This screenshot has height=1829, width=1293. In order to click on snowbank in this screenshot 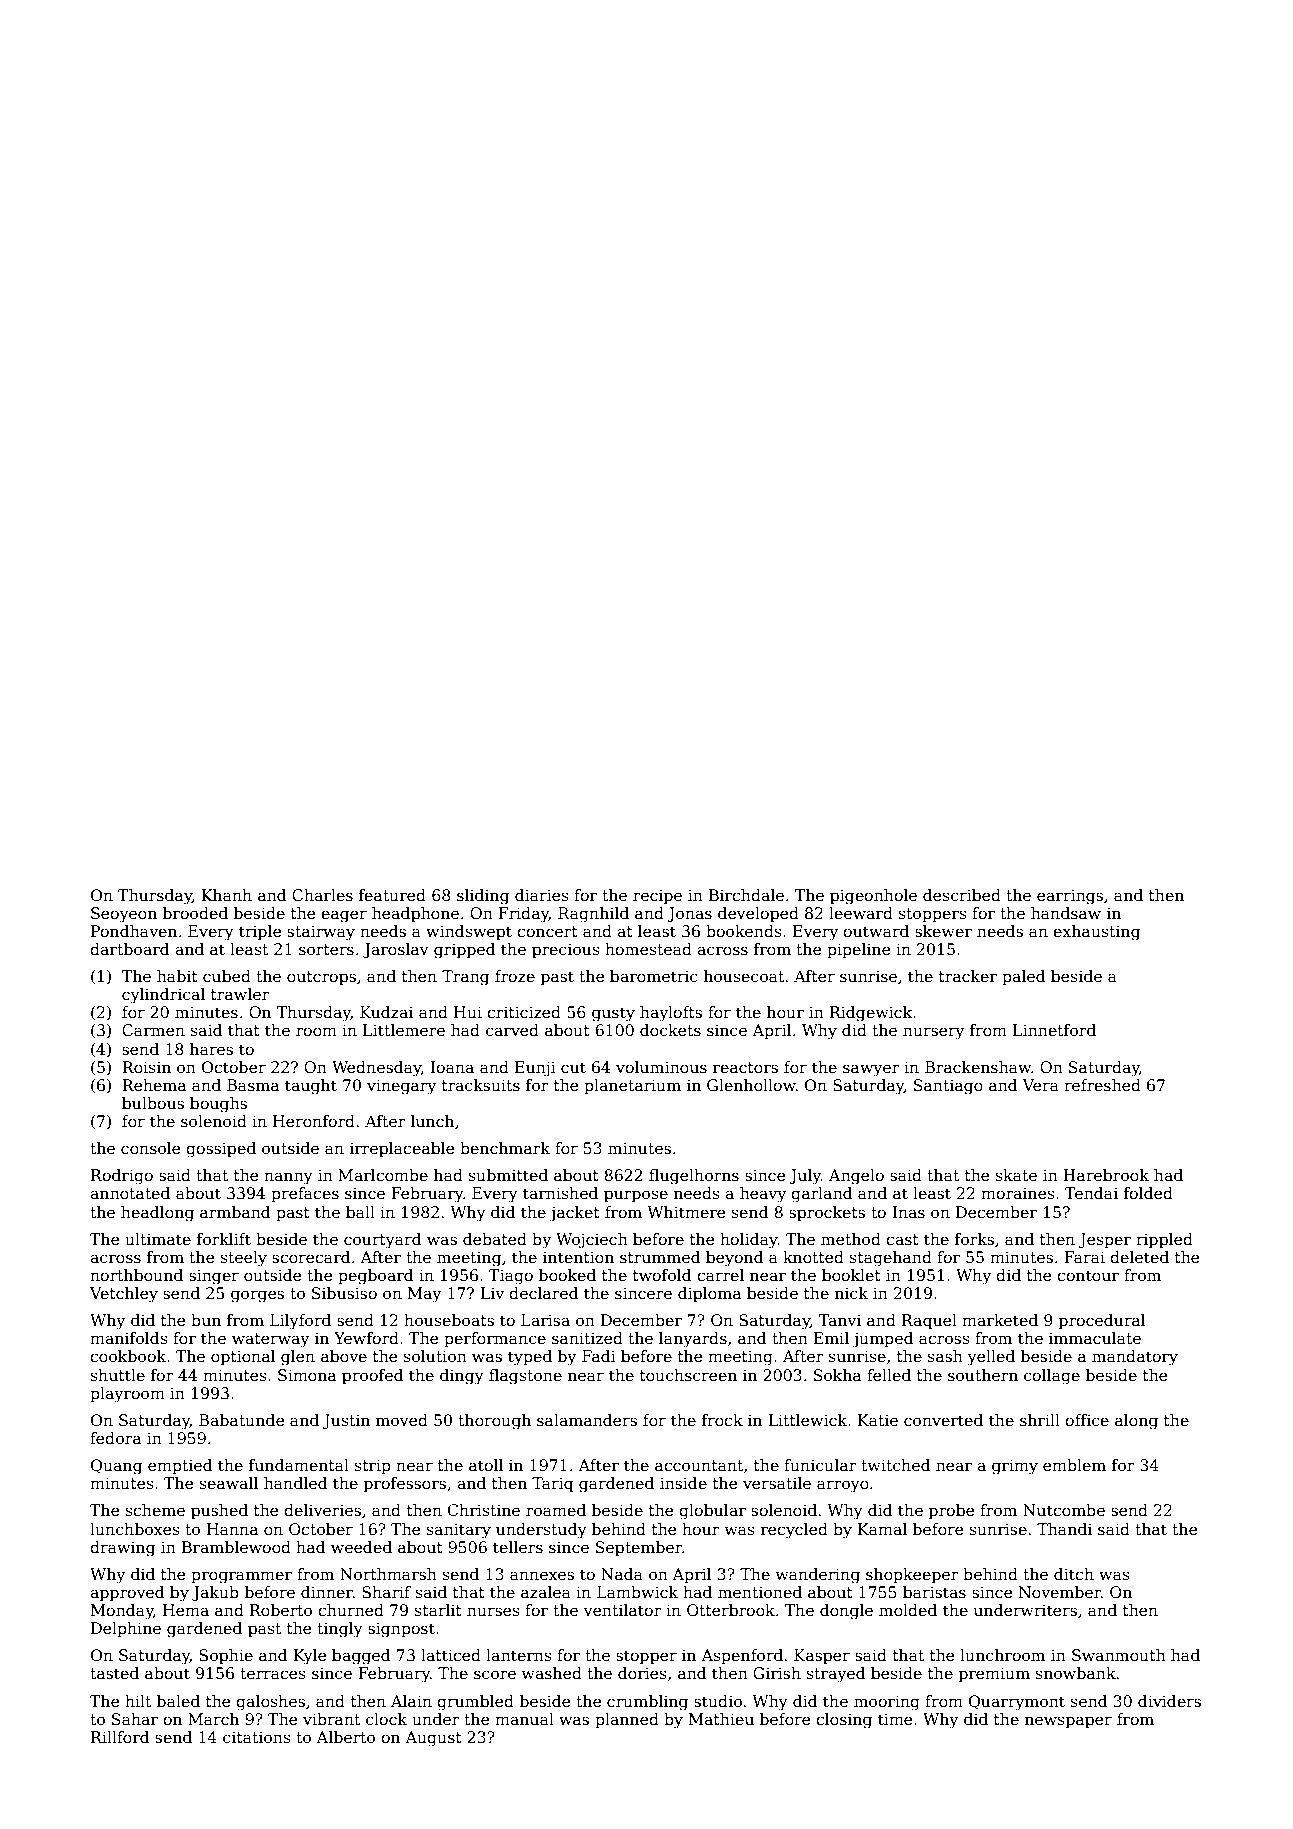, I will do `click(1076, 1673)`.
